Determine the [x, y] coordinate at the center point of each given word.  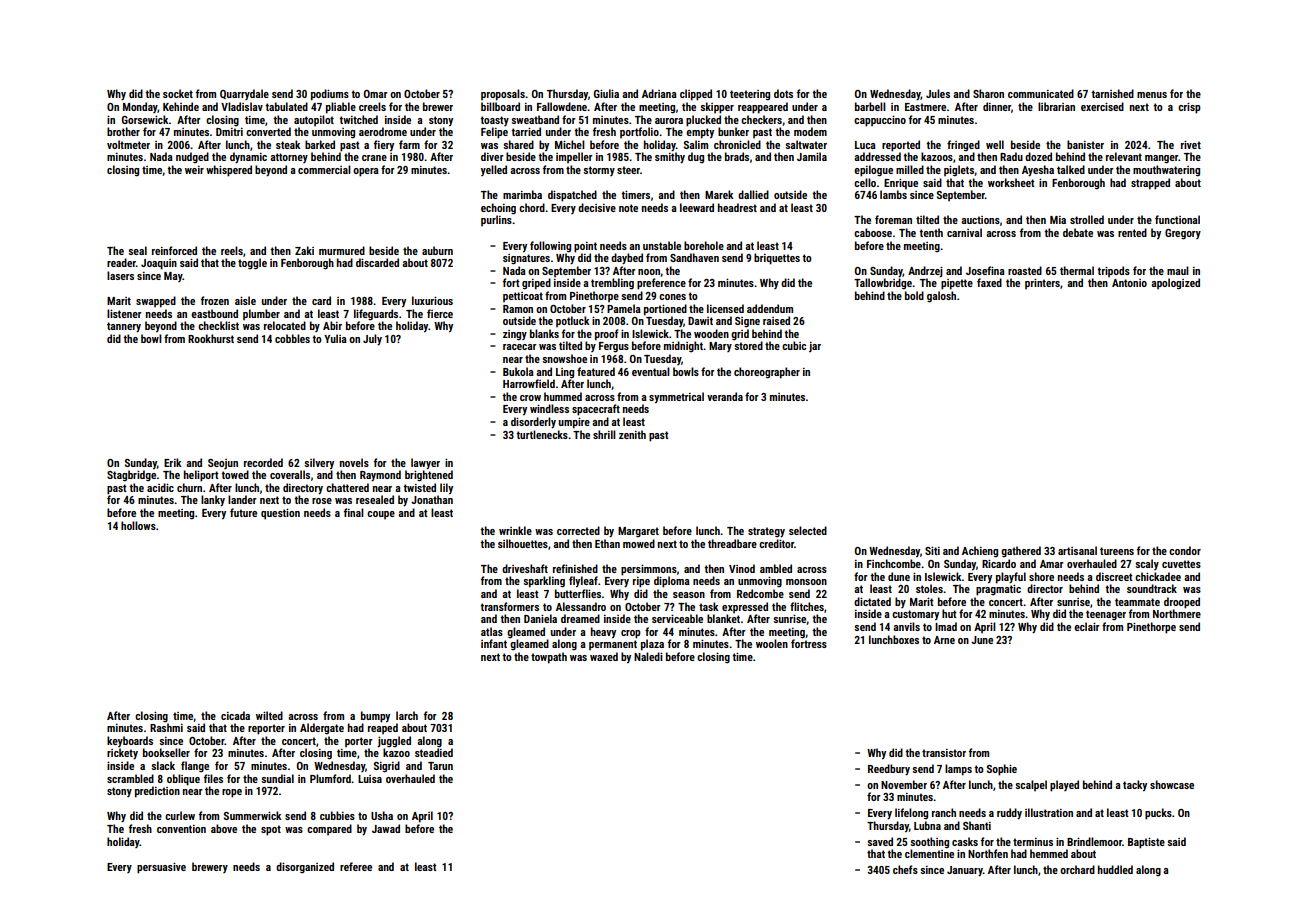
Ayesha [1038, 170]
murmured [342, 250]
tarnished [1112, 93]
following [550, 247]
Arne [944, 640]
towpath [549, 658]
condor [1185, 550]
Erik [172, 462]
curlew [180, 815]
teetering [750, 95]
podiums [330, 95]
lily [446, 488]
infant [494, 643]
